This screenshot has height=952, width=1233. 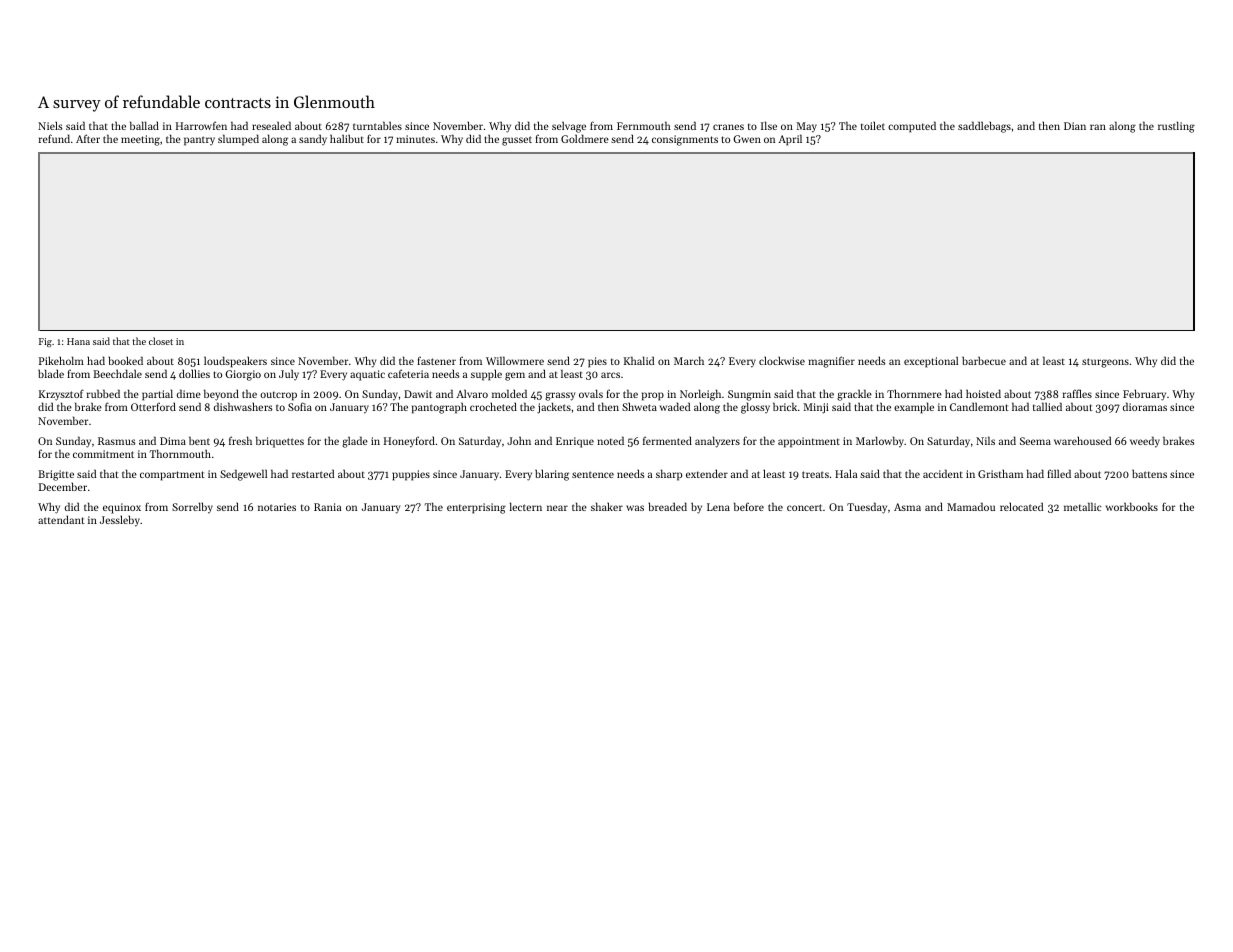 I want to click on Candlemont, so click(x=979, y=406).
